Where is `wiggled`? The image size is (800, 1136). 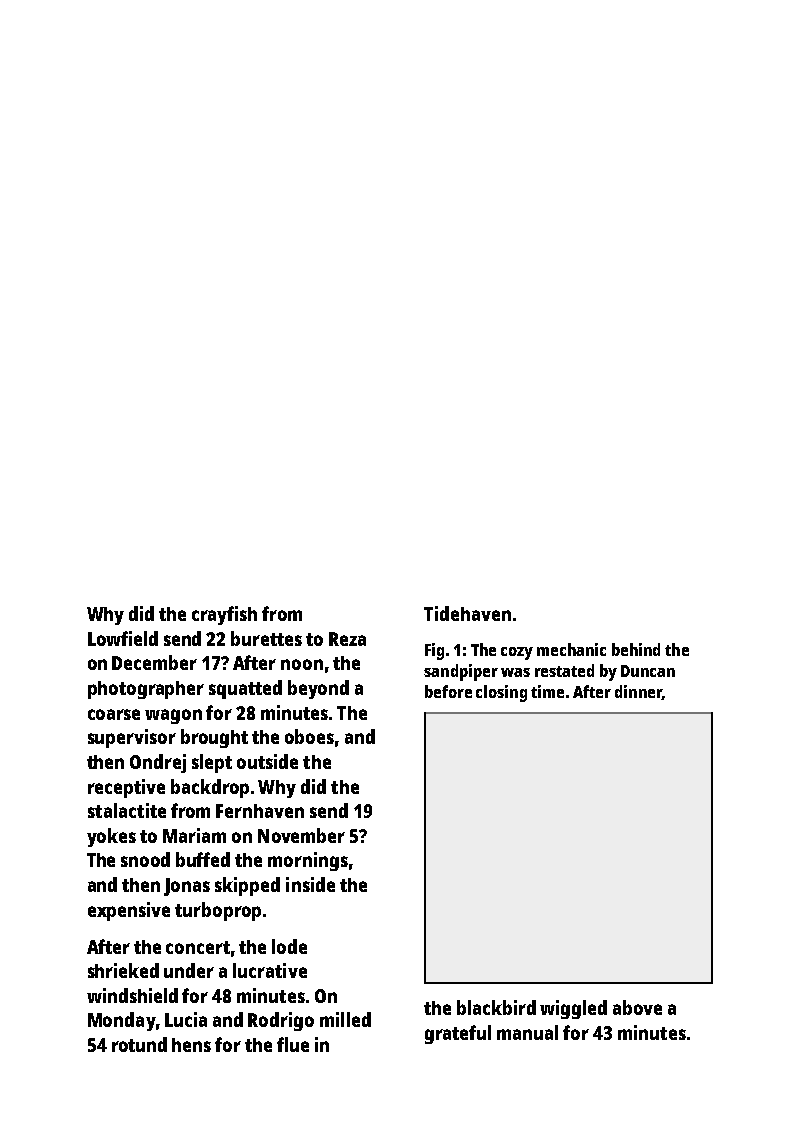
wiggled is located at coordinates (573, 1009).
